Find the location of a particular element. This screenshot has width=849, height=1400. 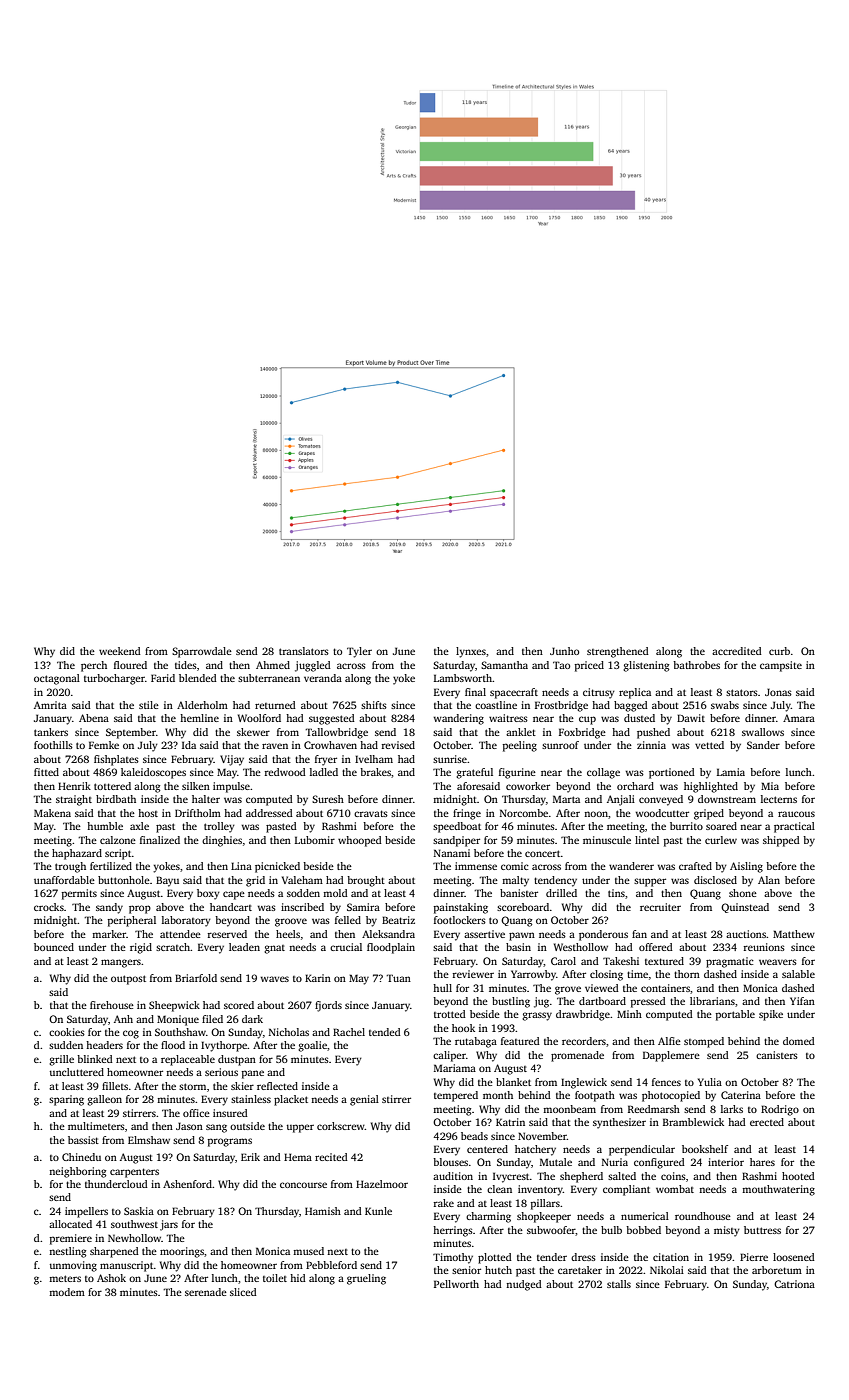

librarians is located at coordinates (712, 1001).
